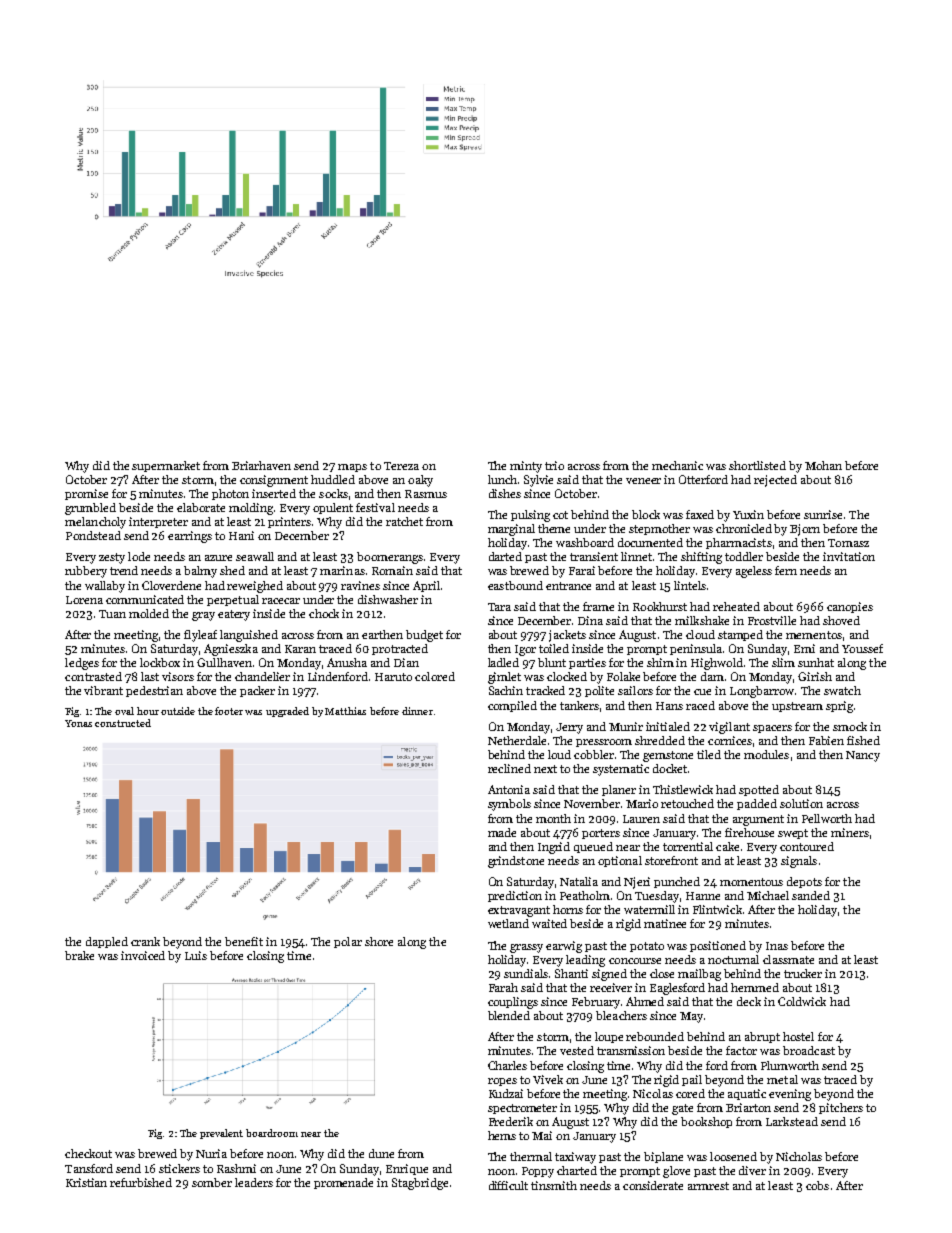 The image size is (952, 1233). Describe the element at coordinates (519, 911) in the document. I see `extravagant` at that location.
